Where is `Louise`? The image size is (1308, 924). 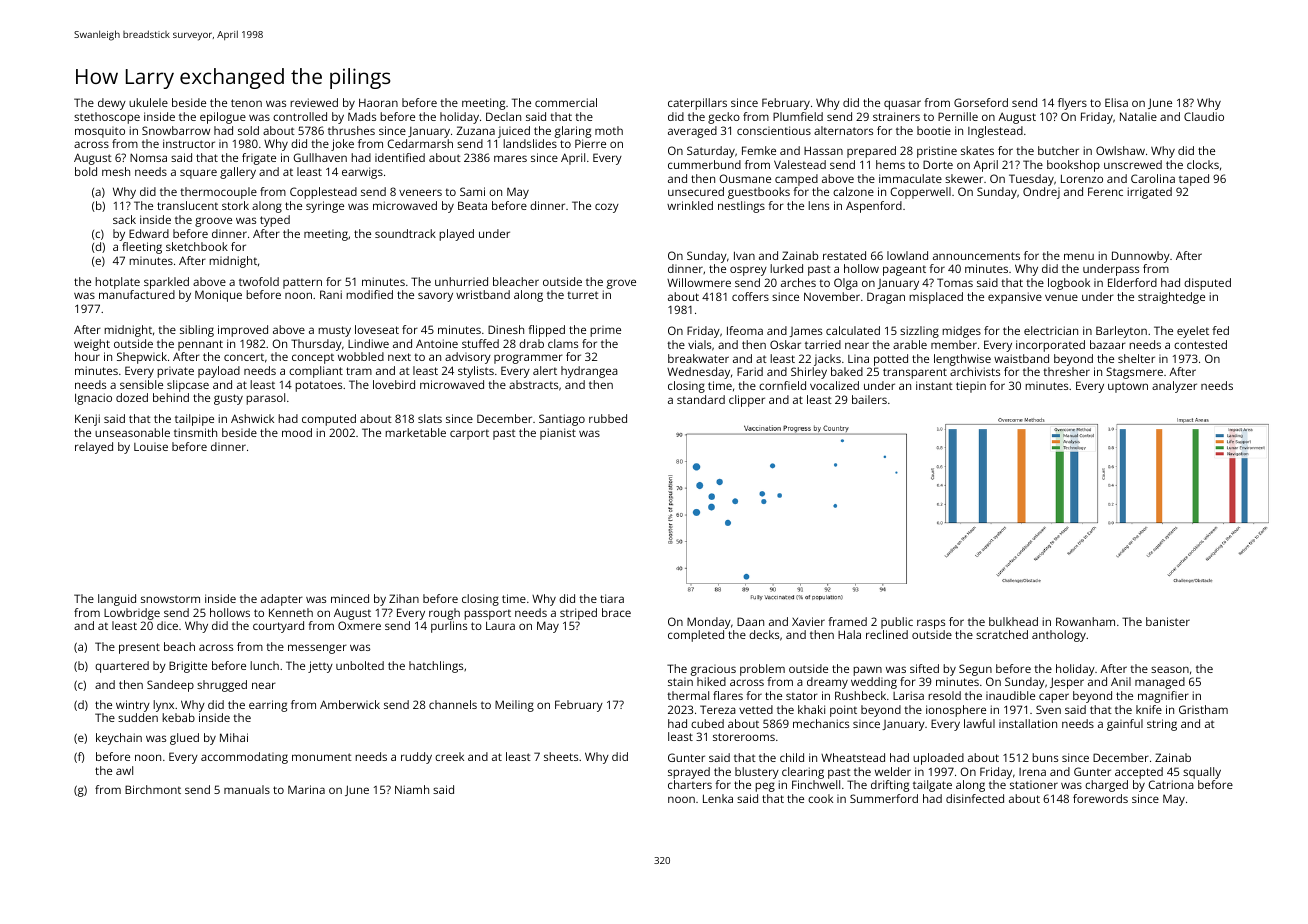
Louise is located at coordinates (151, 447).
